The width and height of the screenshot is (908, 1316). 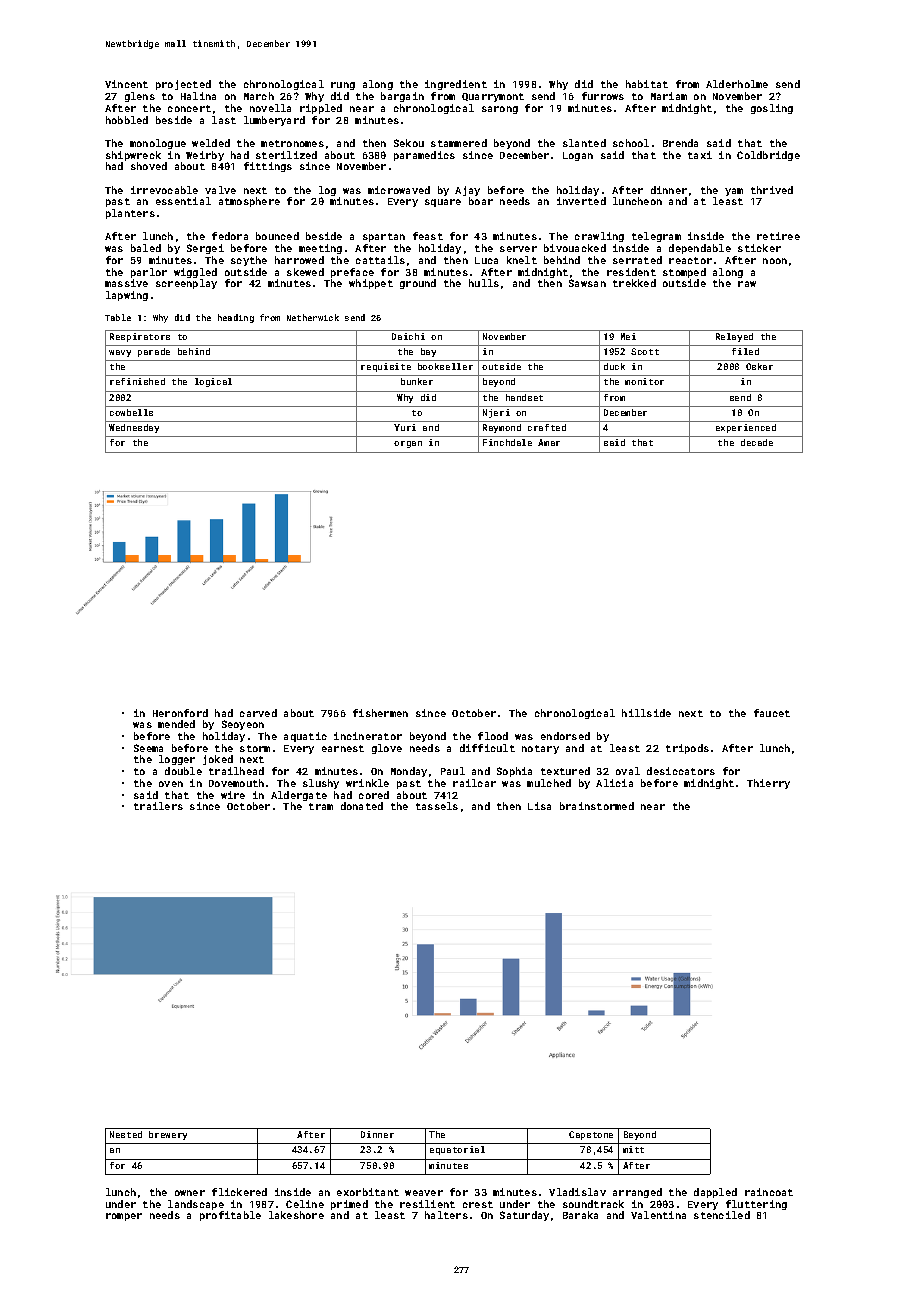 What do you see at coordinates (158, 144) in the screenshot?
I see `monologue` at bounding box center [158, 144].
